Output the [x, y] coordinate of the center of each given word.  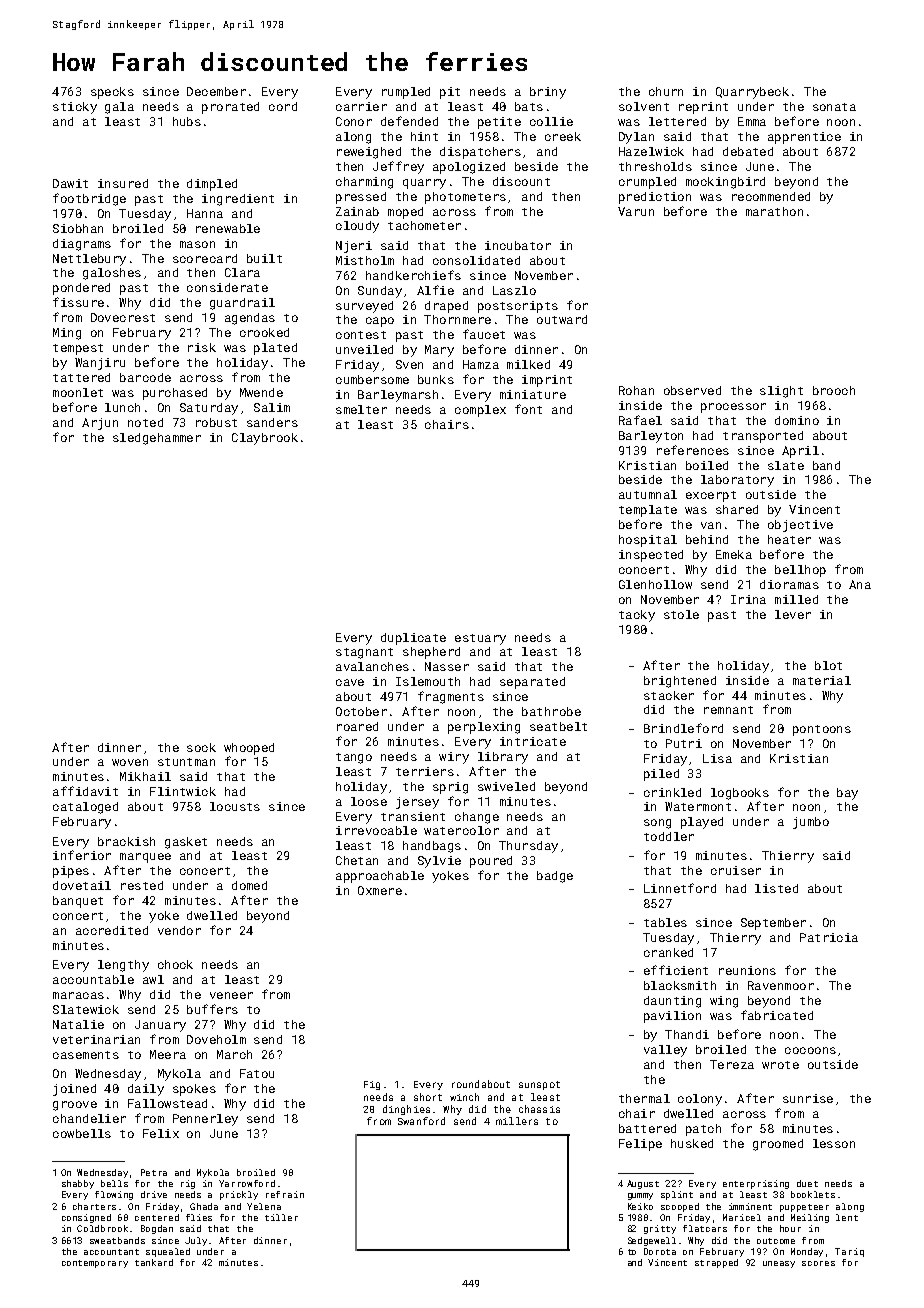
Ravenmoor [781, 985]
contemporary [95, 1264]
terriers [425, 771]
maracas [78, 995]
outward [562, 319]
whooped [249, 749]
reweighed [369, 153]
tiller [281, 1217]
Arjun [100, 424]
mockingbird [725, 183]
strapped [716, 1263]
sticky [75, 108]
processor [733, 408]
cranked [668, 952]
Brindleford [683, 728]
